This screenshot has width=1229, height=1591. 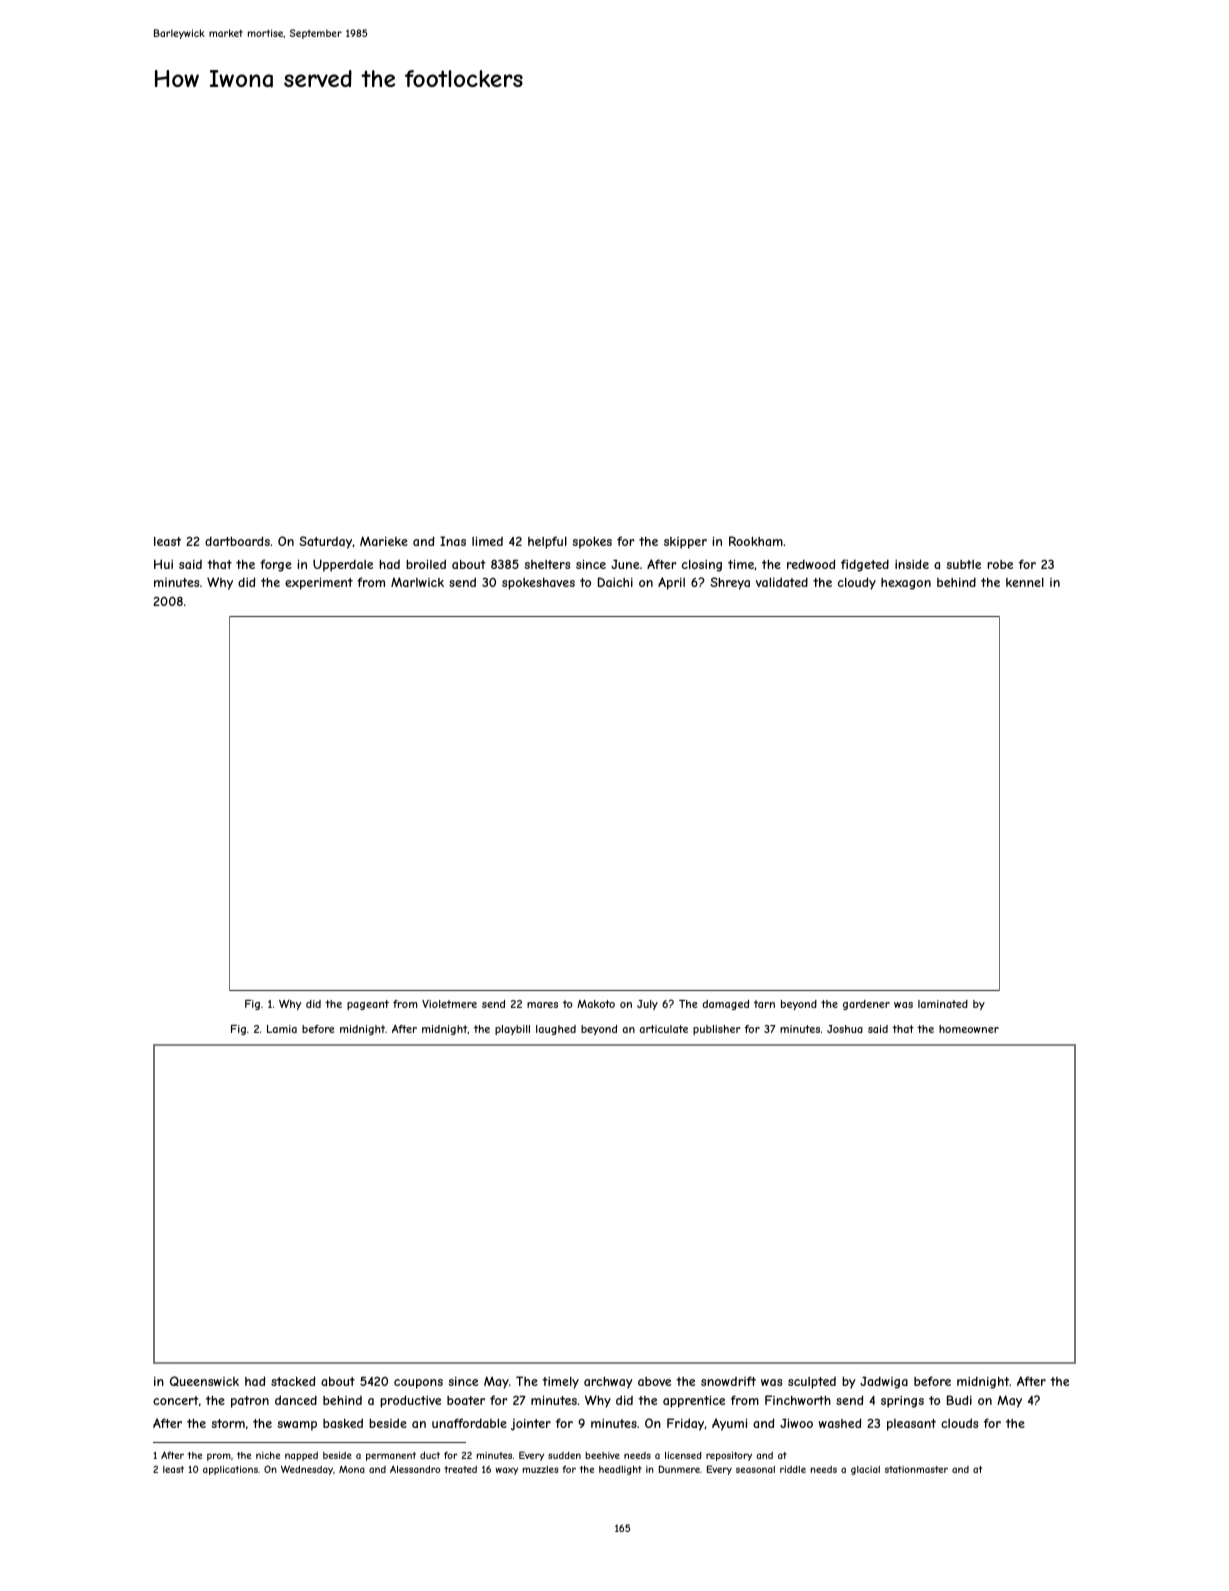 I want to click on applications, so click(x=230, y=1470).
